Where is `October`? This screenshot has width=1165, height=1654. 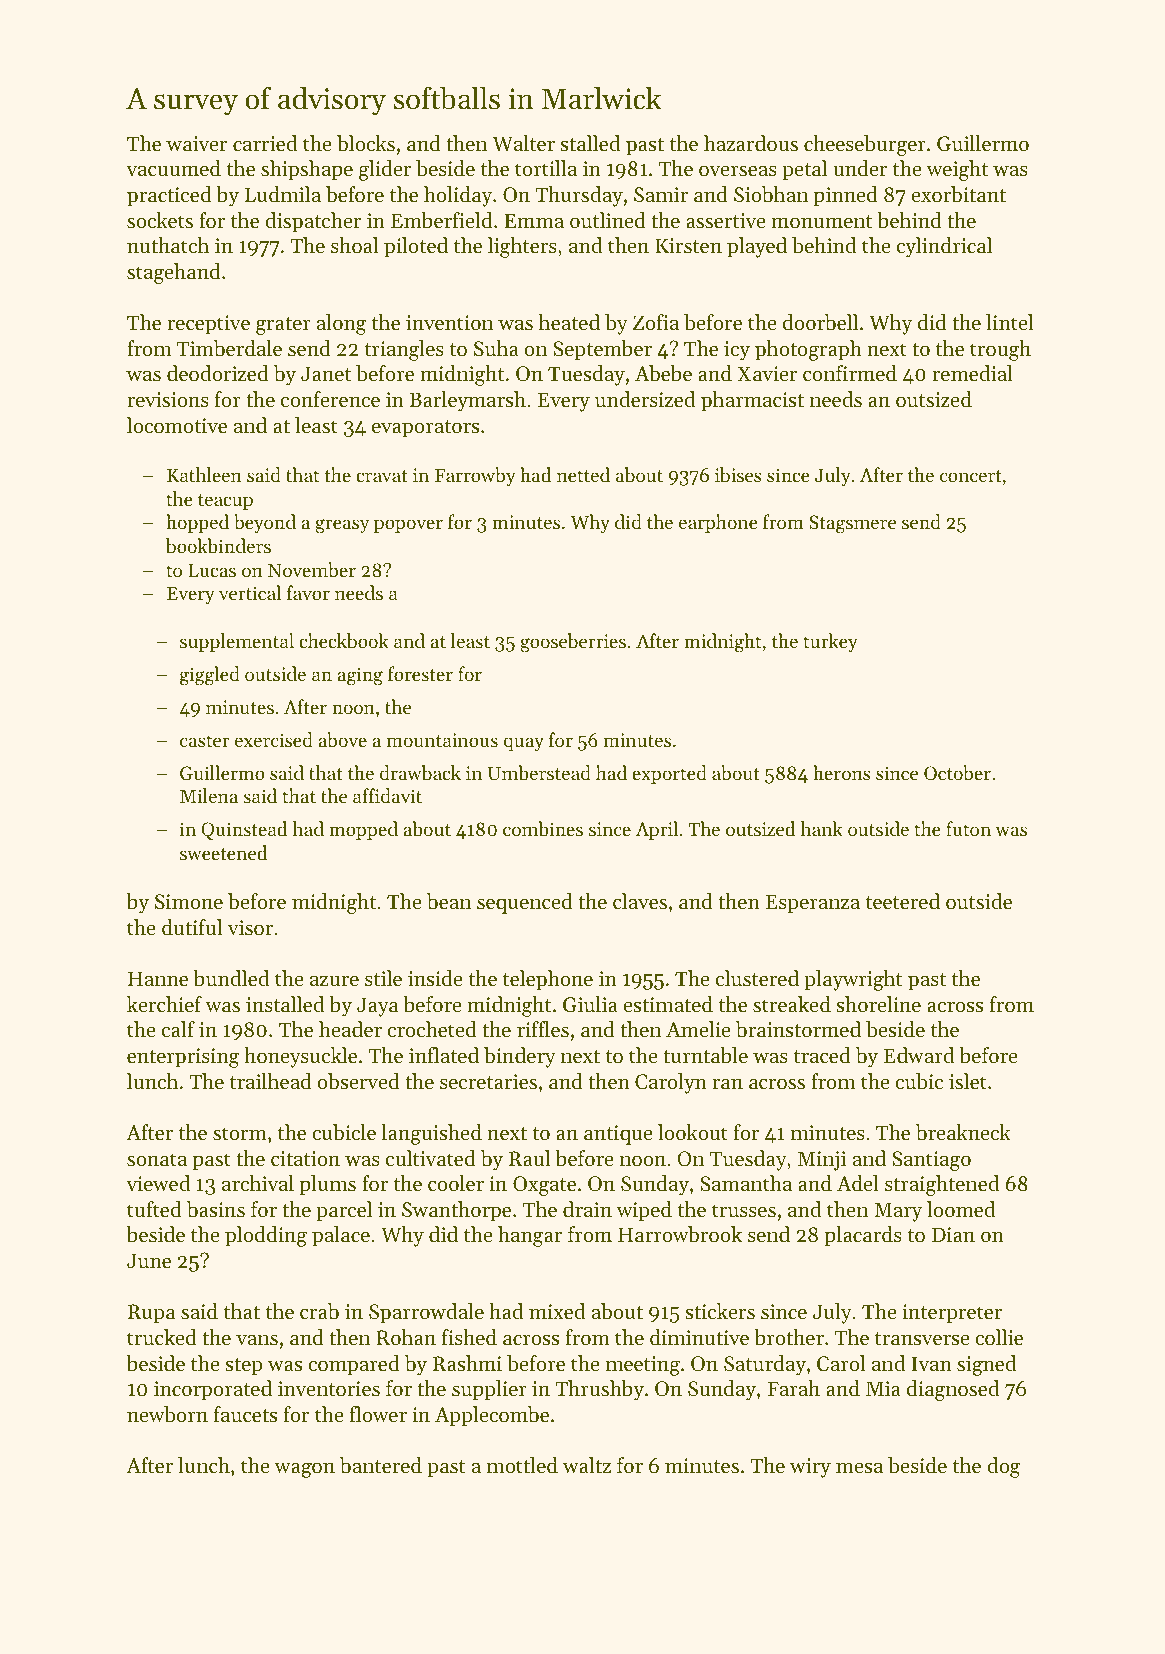 October is located at coordinates (957, 773).
